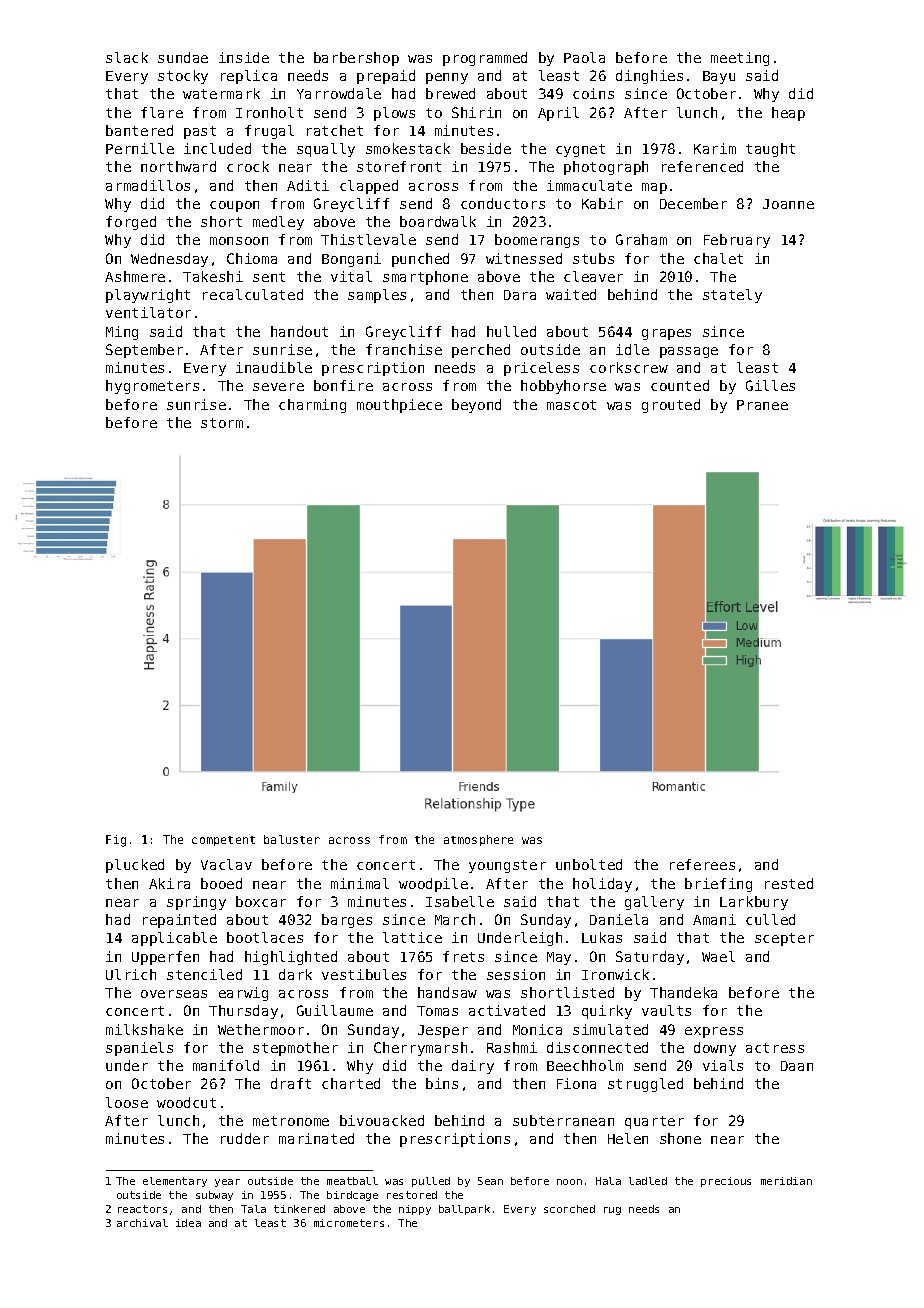 The width and height of the screenshot is (924, 1308). I want to click on squally, so click(326, 150).
